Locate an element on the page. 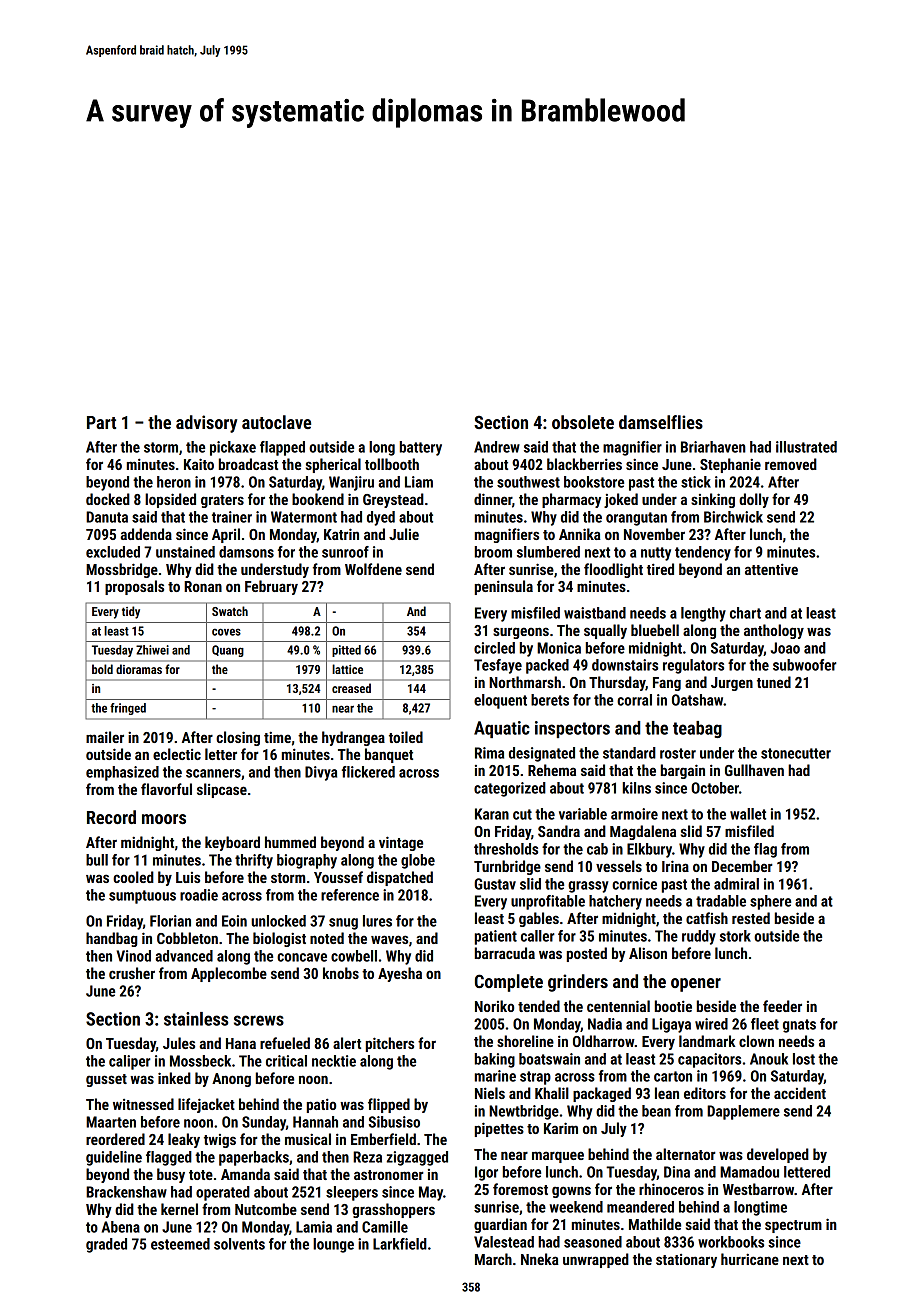  removed is located at coordinates (791, 464).
